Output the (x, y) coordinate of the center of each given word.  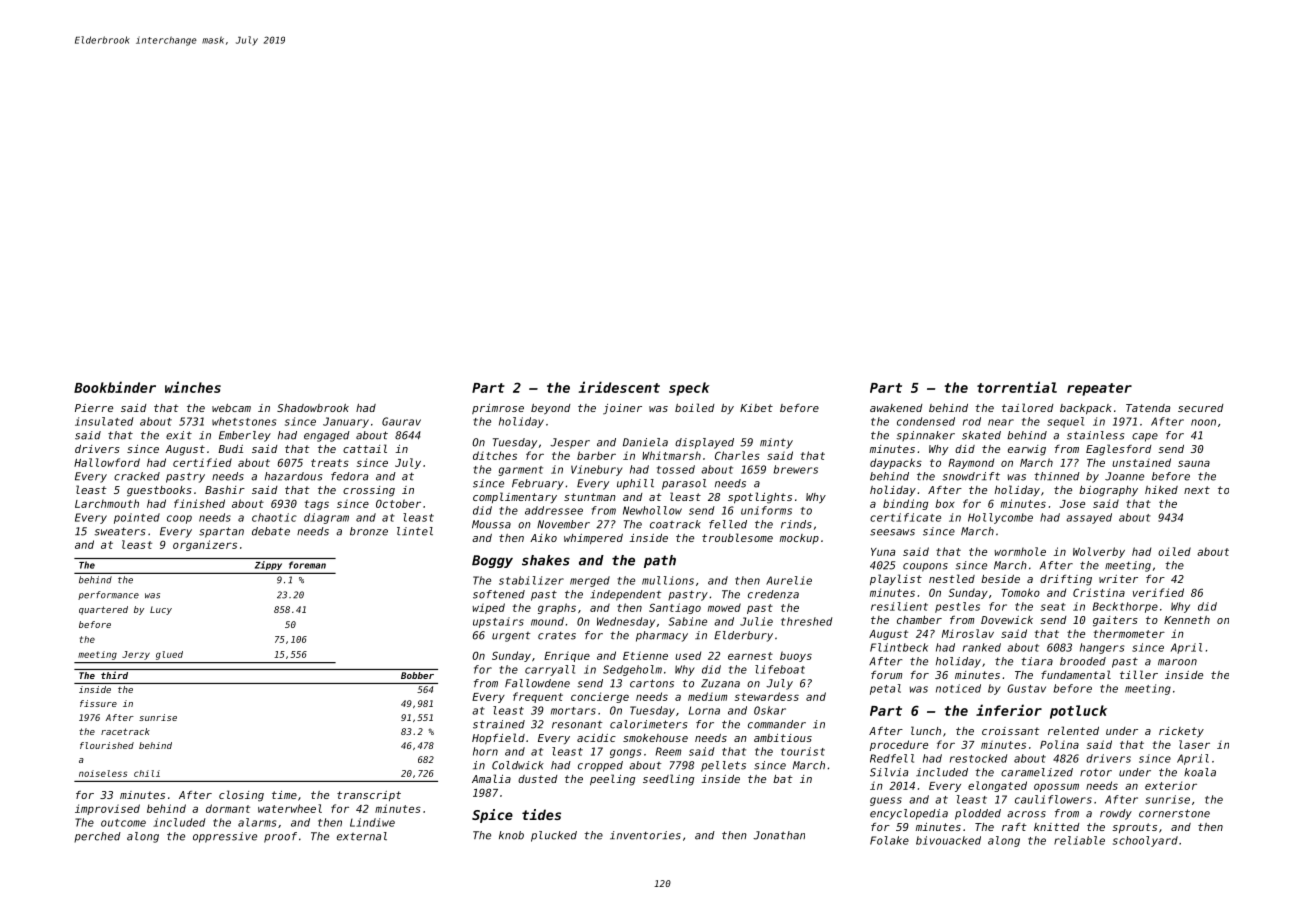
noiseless (103, 773)
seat (1053, 607)
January (346, 422)
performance (108, 595)
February (538, 484)
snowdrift (971, 476)
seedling (668, 780)
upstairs (498, 622)
